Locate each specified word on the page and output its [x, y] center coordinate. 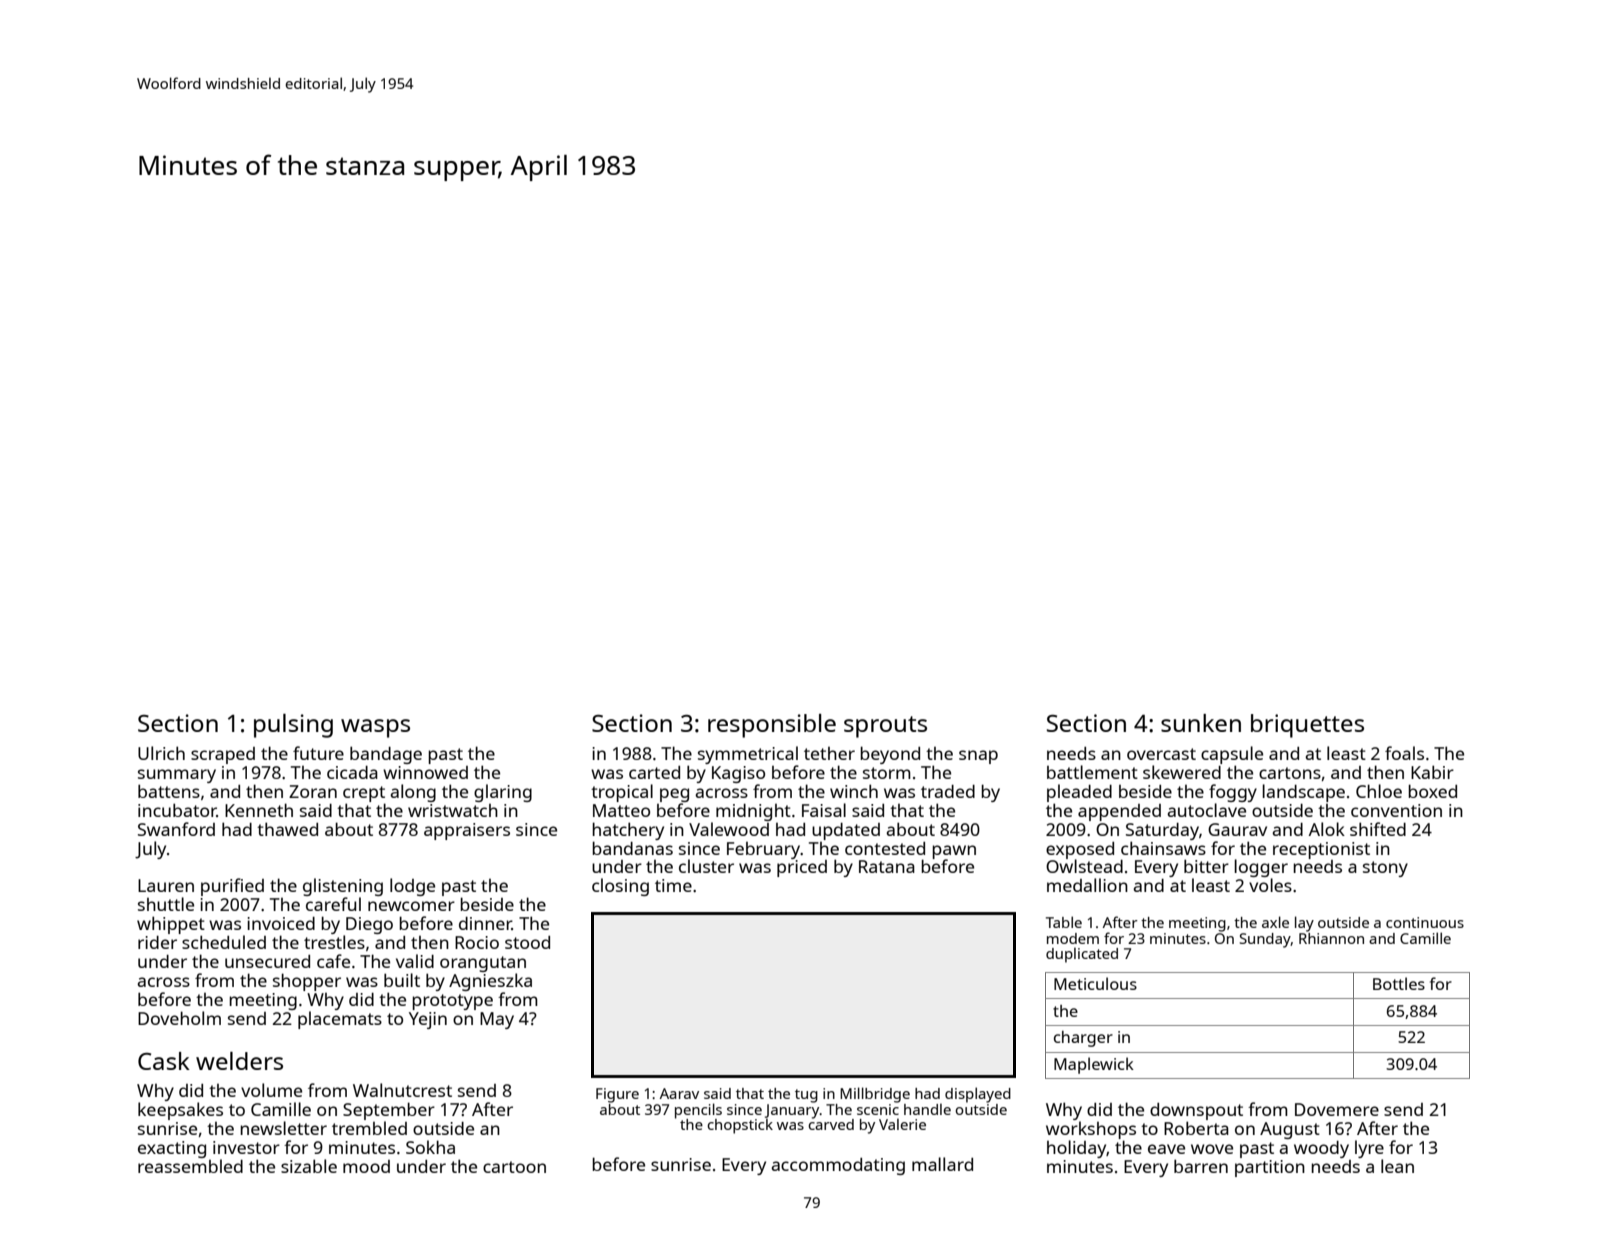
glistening [343, 887]
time [673, 885]
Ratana [887, 866]
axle [1275, 922]
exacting [172, 1149]
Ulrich [161, 753]
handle [927, 1109]
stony [1385, 869]
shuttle [166, 904]
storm [887, 773]
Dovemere [1337, 1109]
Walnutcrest [402, 1090]
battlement [1092, 772]
